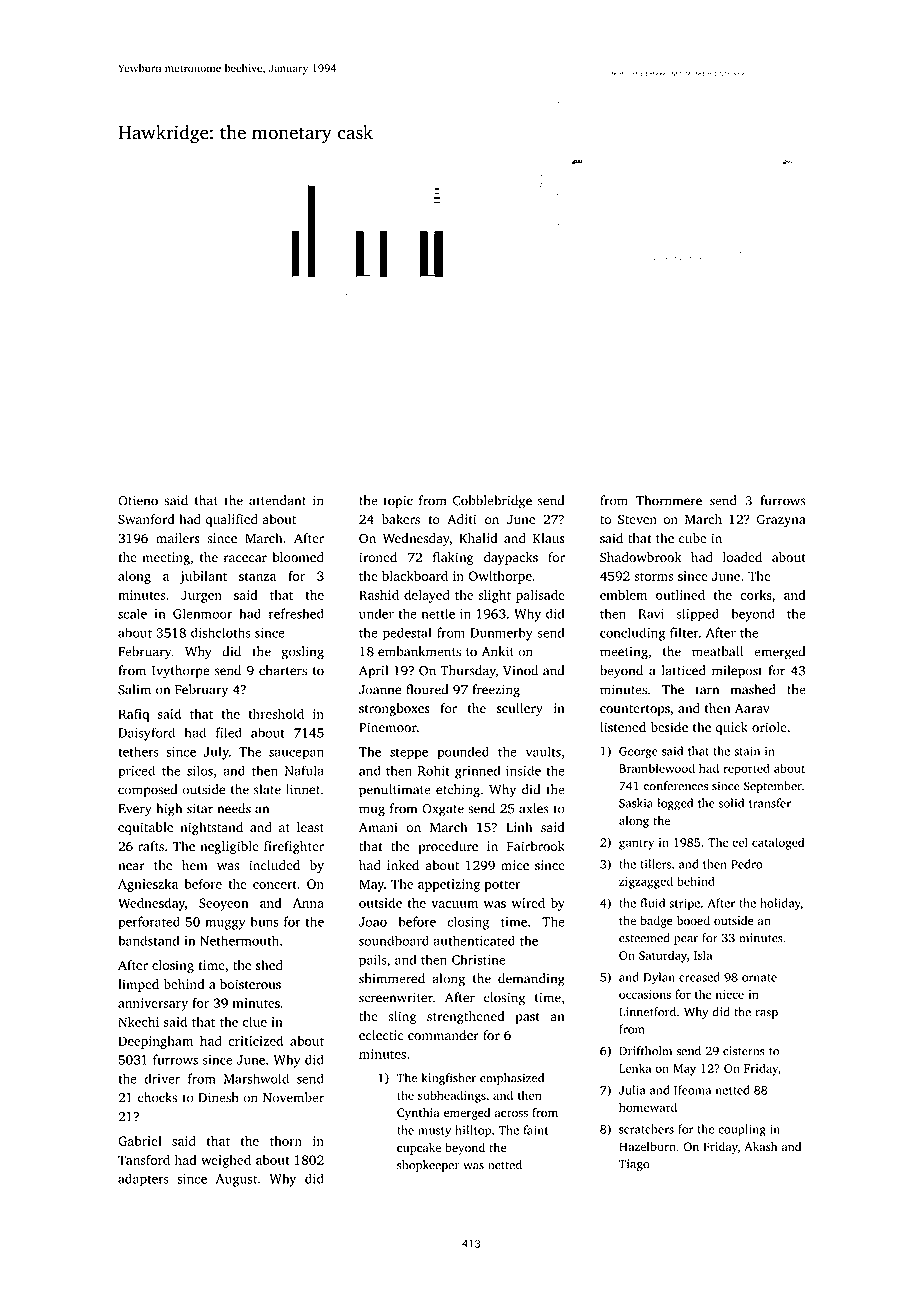  I want to click on Grazyna, so click(781, 520).
